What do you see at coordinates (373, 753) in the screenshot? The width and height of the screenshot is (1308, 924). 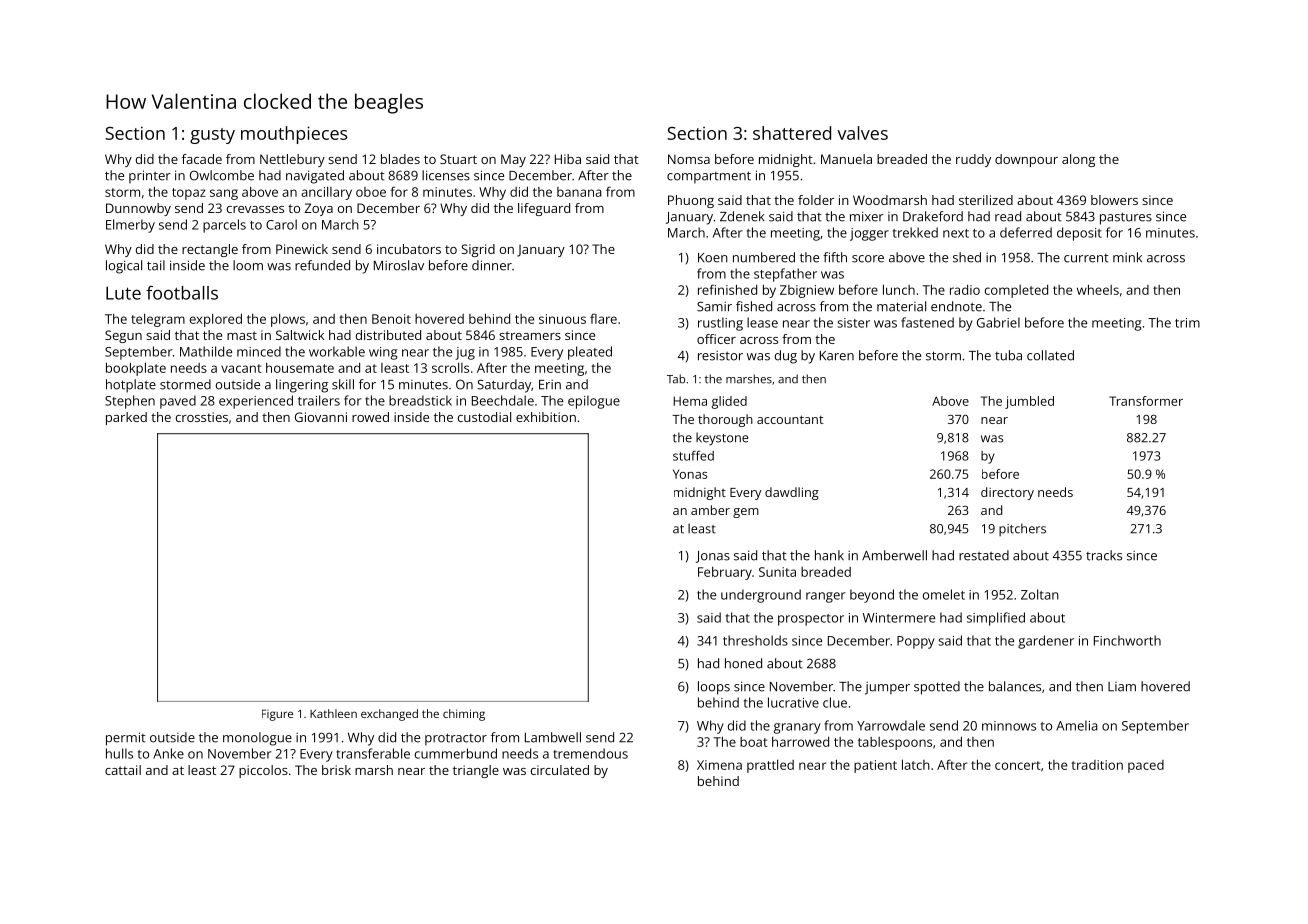 I see `transferable` at bounding box center [373, 753].
